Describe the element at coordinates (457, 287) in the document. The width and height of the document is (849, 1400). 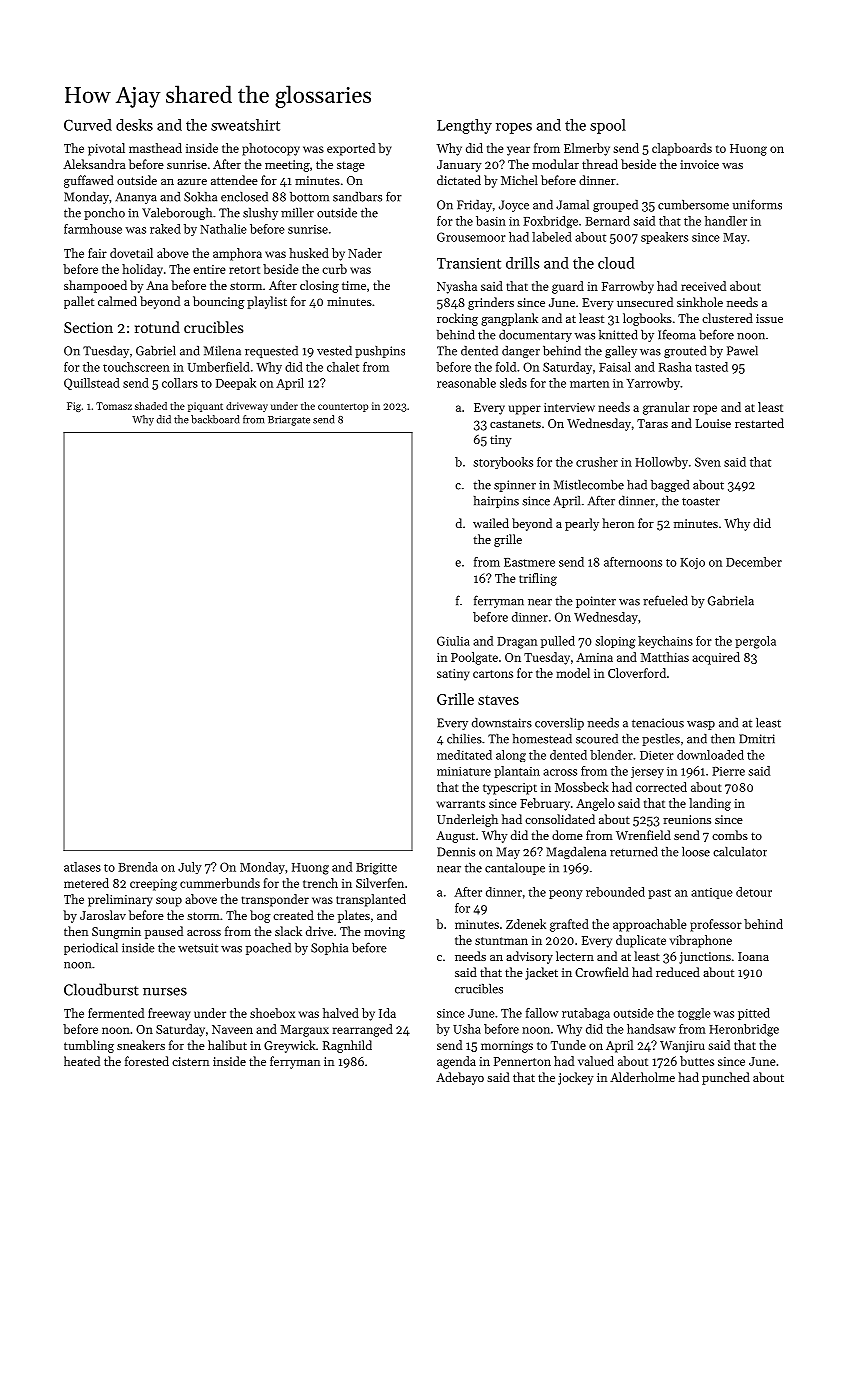
I see `Nyasha` at that location.
